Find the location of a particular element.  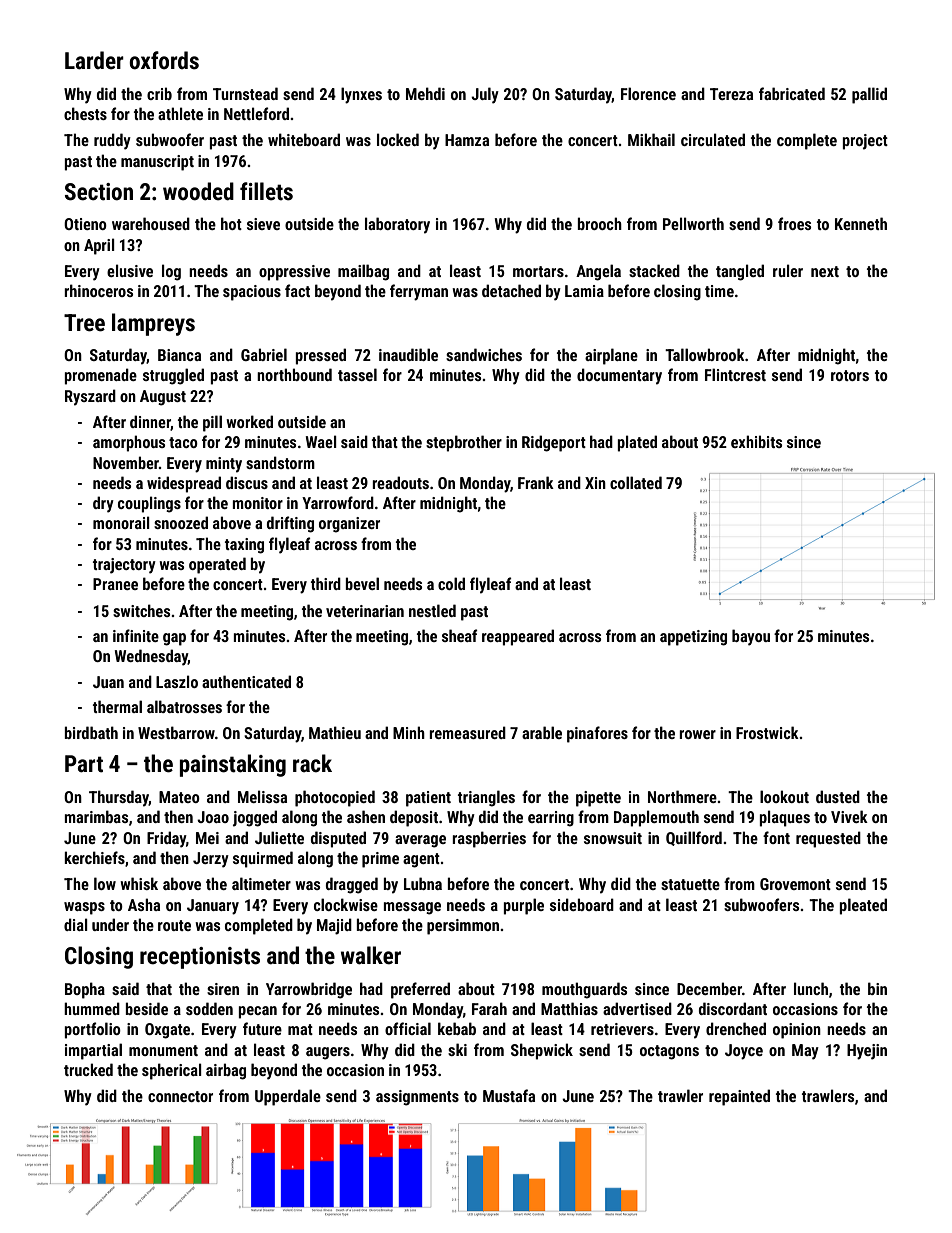

sodden is located at coordinates (209, 1008).
